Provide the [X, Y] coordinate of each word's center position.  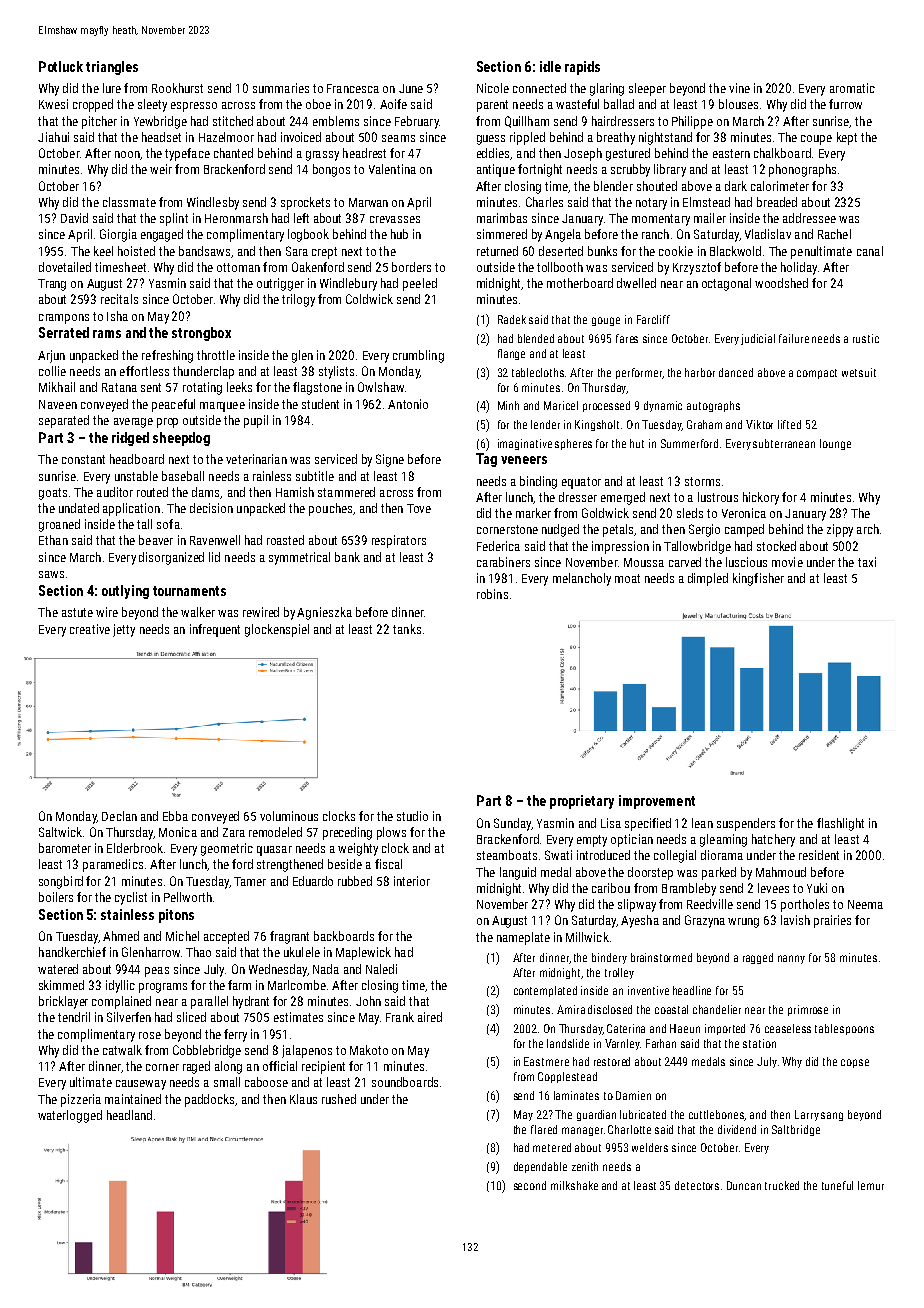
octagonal [726, 284]
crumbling [418, 356]
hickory [761, 498]
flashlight [840, 824]
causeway [141, 1085]
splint [174, 219]
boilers [56, 897]
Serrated [64, 332]
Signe [390, 460]
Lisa [611, 823]
